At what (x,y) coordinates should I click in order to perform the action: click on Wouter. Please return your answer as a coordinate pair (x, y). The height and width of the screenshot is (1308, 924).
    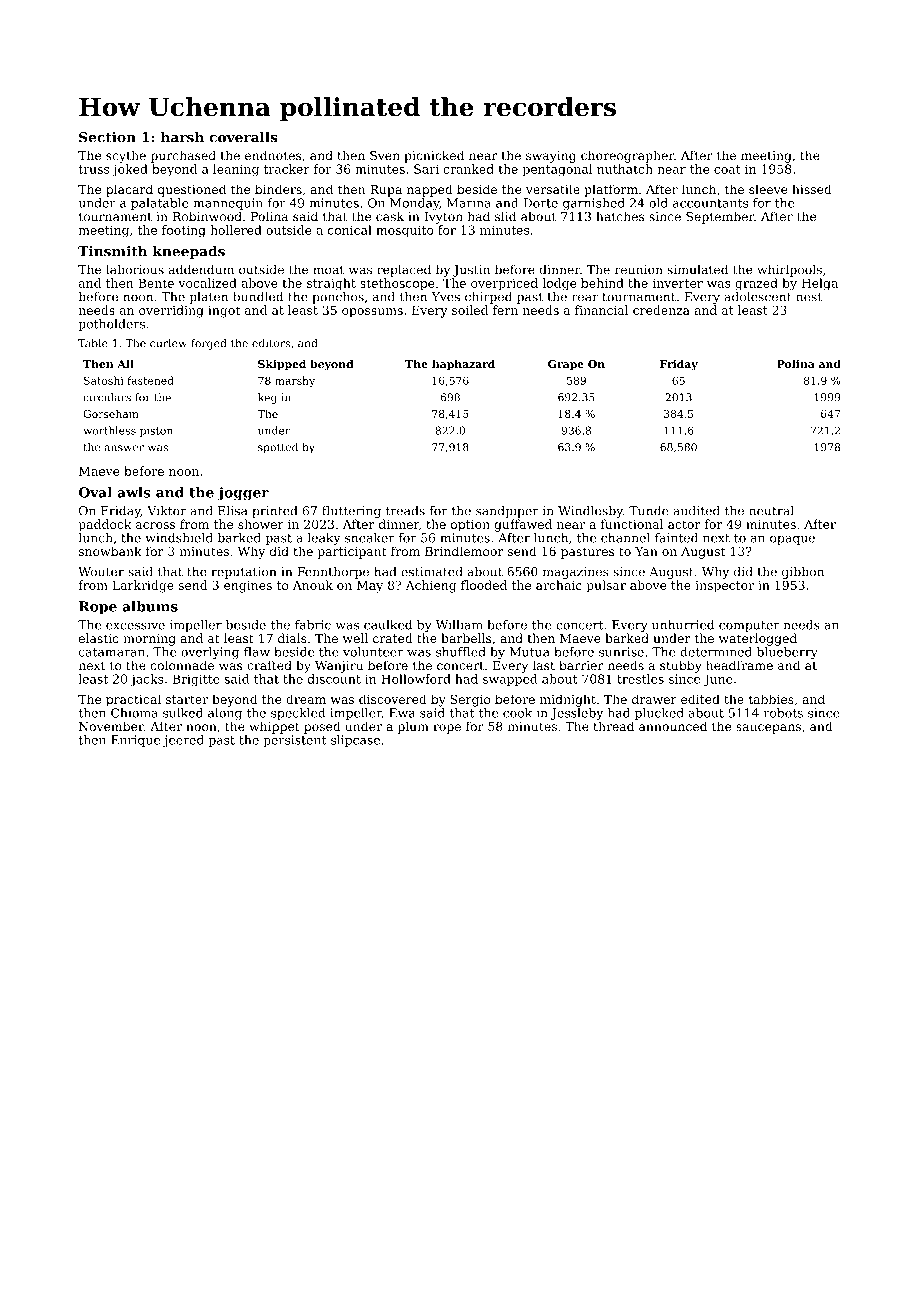
    Looking at the image, I should click on (101, 572).
